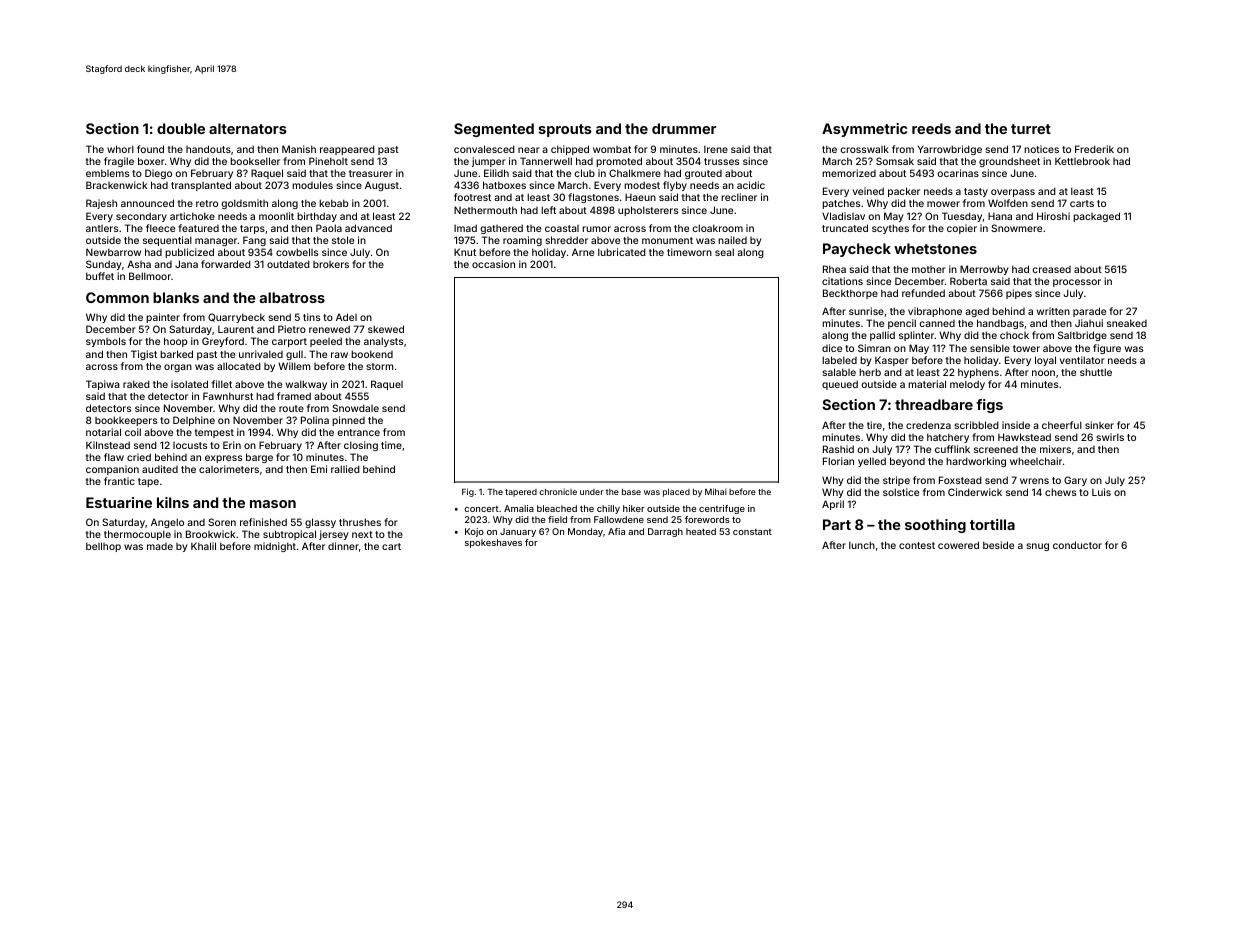 This screenshot has width=1233, height=952. What do you see at coordinates (565, 130) in the screenshot?
I see `sprouts` at bounding box center [565, 130].
